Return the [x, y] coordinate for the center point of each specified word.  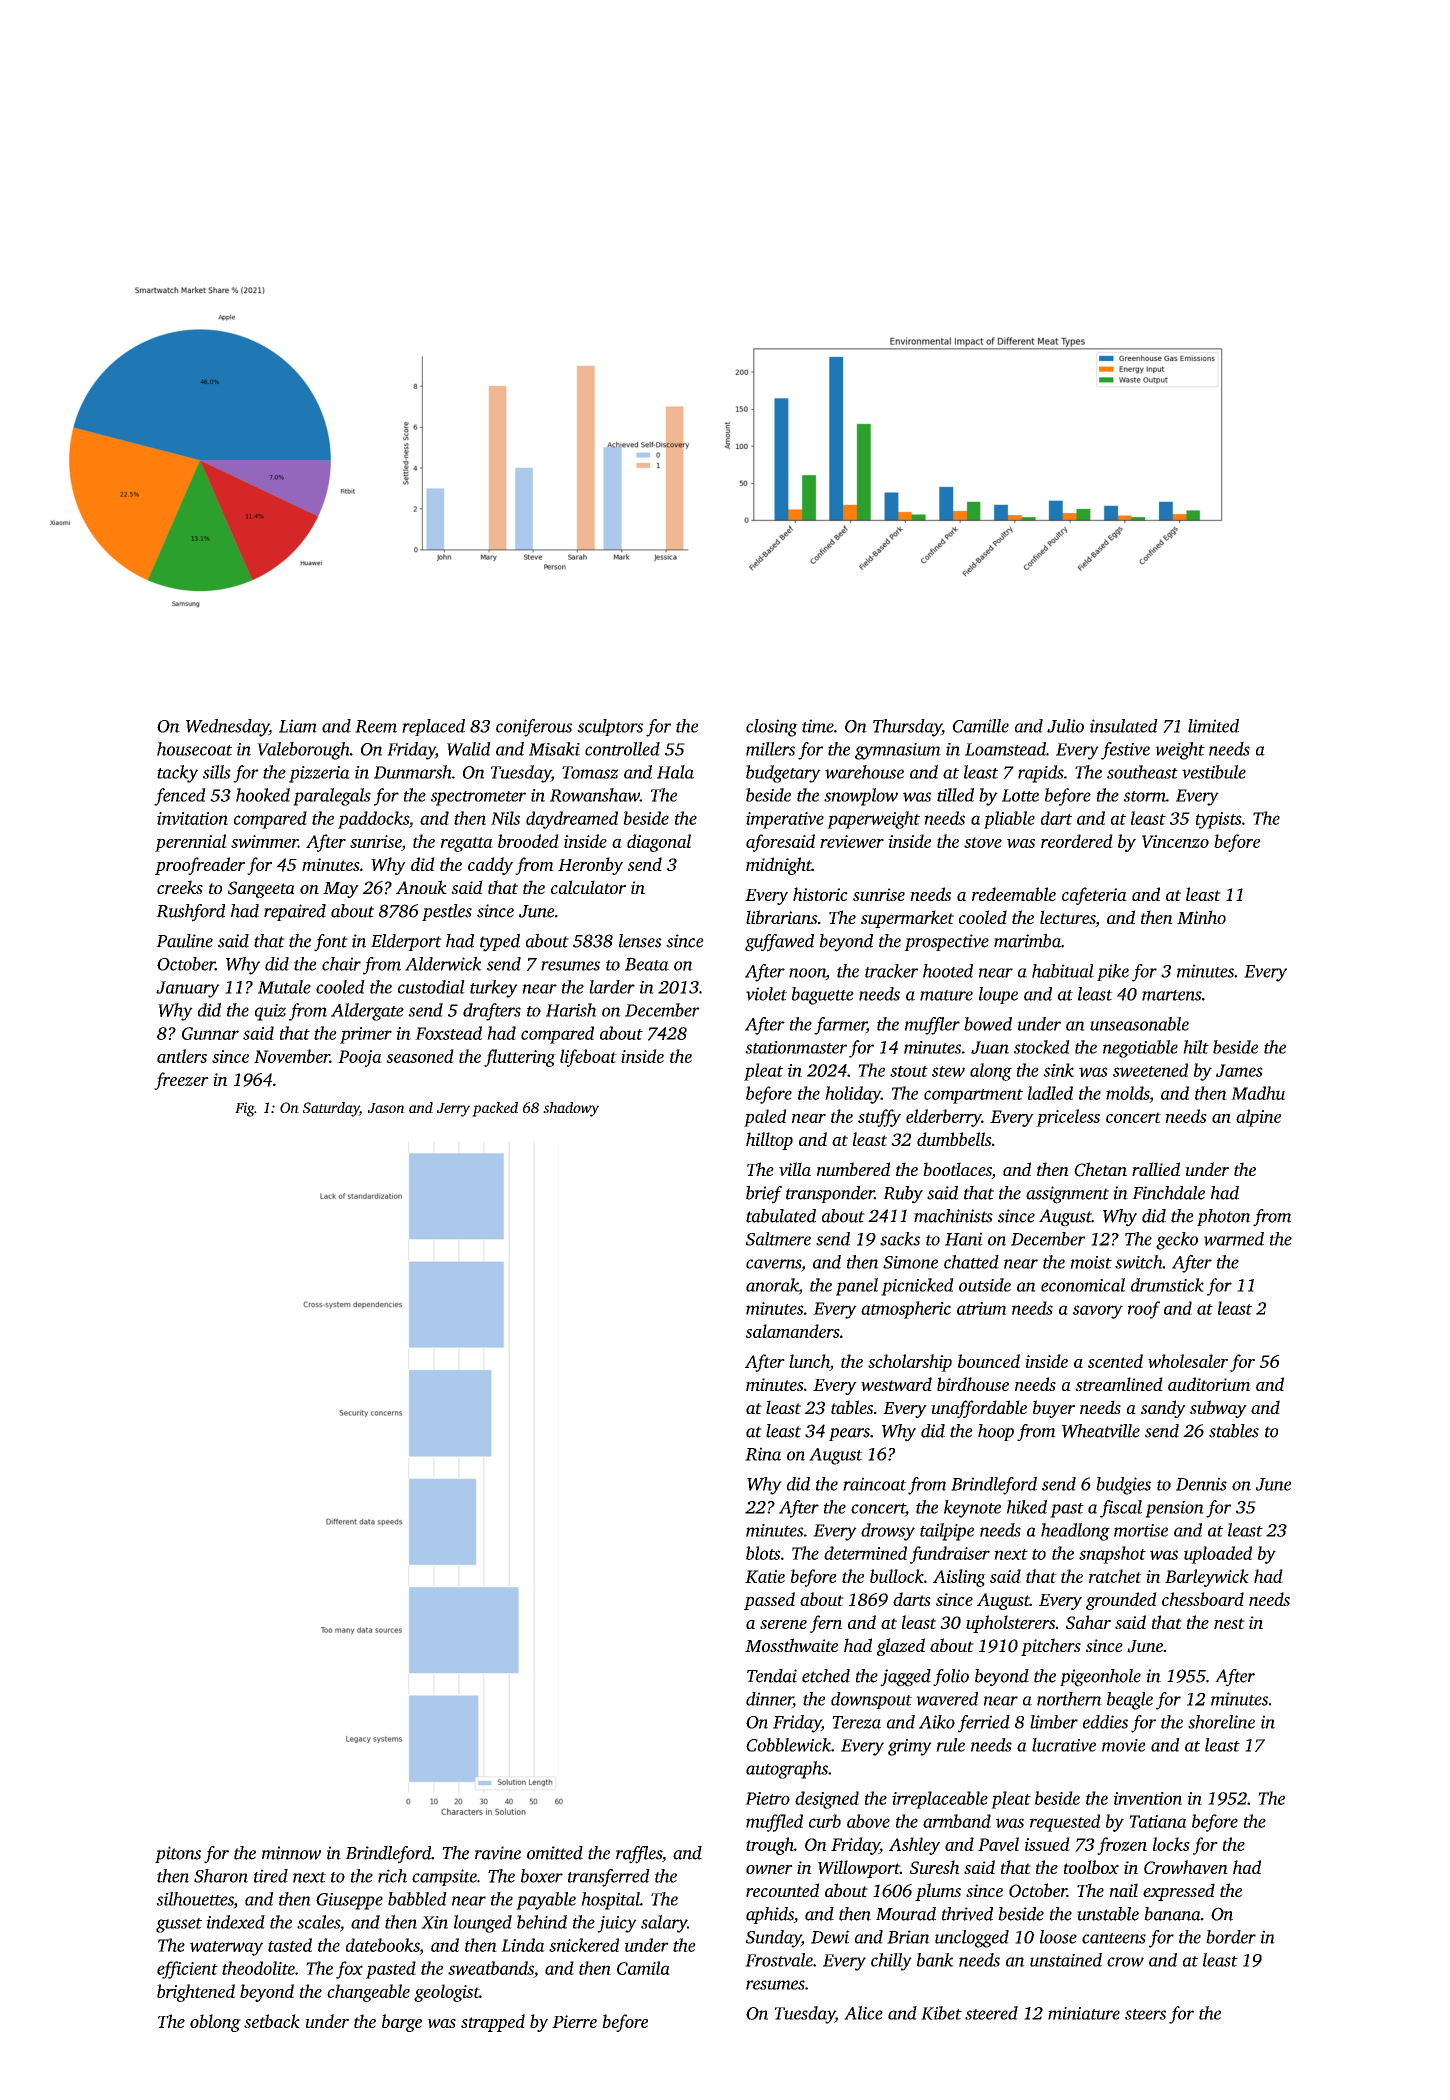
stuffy [879, 1118]
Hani [964, 1239]
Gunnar [210, 1033]
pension [1174, 1509]
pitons [178, 1854]
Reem [376, 726]
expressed [1179, 1892]
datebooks [383, 1945]
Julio [1065, 726]
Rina [763, 1454]
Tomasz [590, 772]
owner [769, 1869]
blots [763, 1553]
